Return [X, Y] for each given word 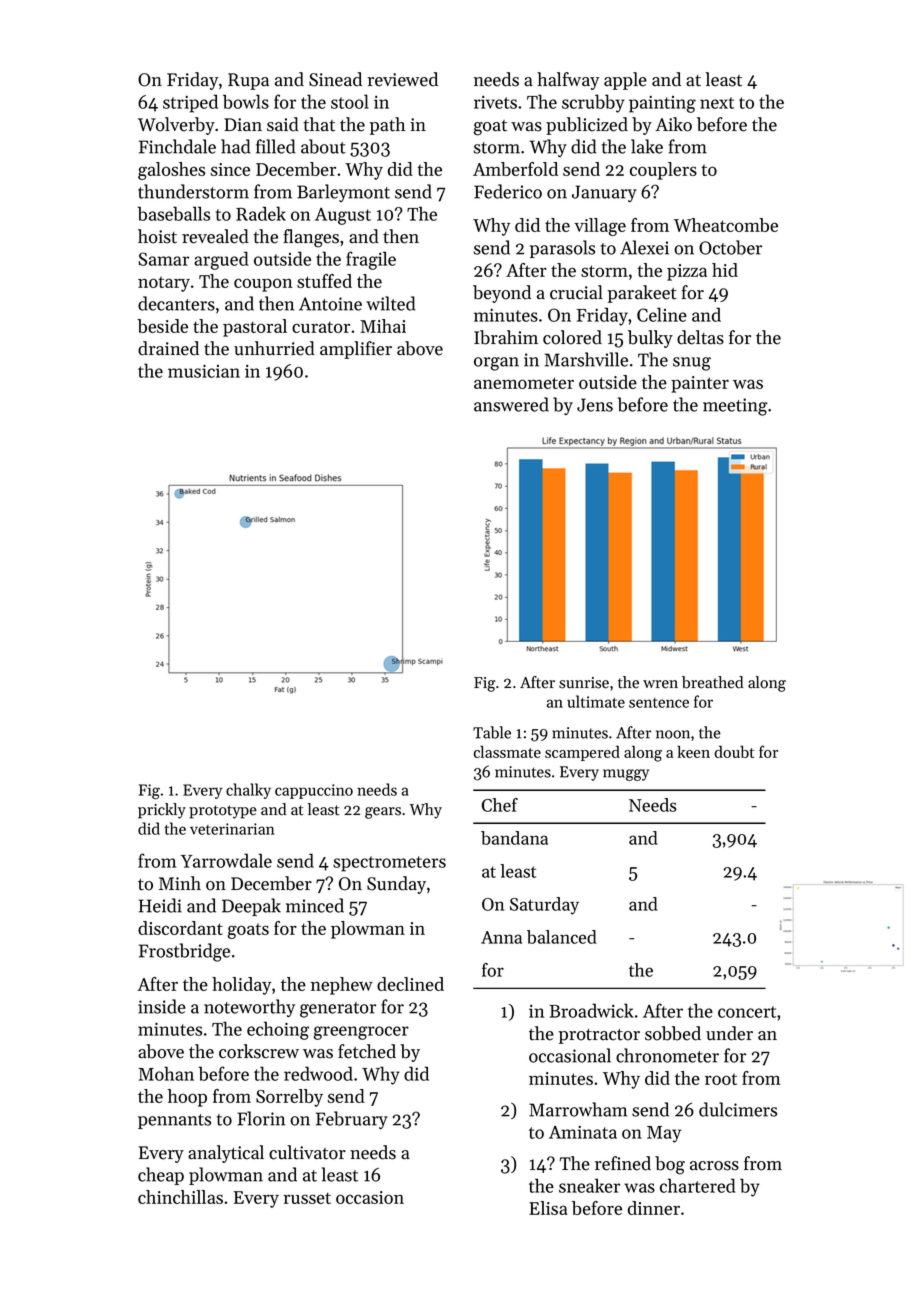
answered [511, 404]
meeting [735, 407]
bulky [650, 339]
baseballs [173, 213]
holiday [241, 986]
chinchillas [180, 1197]
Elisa [548, 1208]
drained [168, 348]
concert [747, 1012]
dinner [654, 1208]
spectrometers [389, 864]
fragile [371, 260]
